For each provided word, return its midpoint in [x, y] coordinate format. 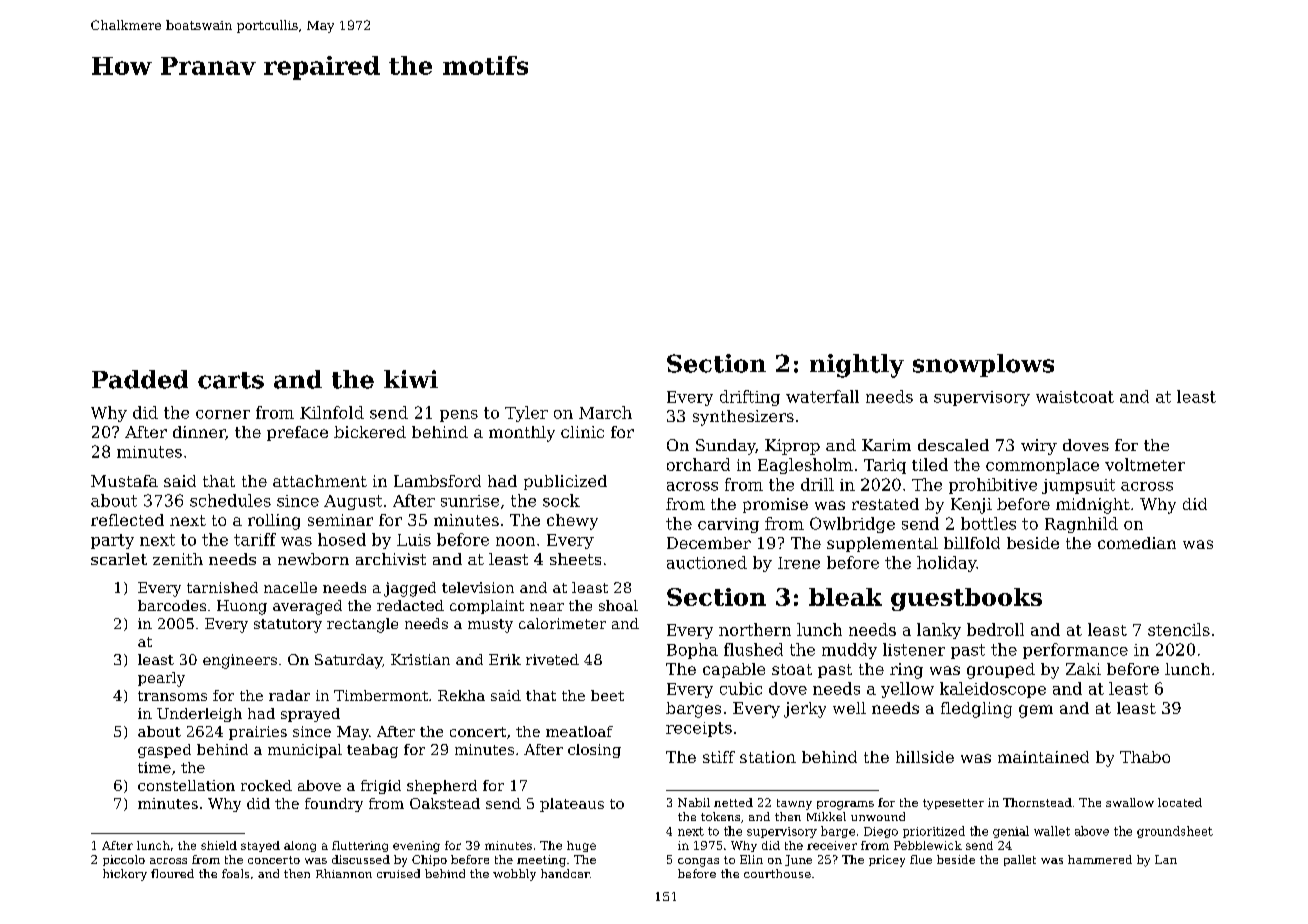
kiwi [411, 379]
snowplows [983, 365]
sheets [575, 559]
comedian [1137, 543]
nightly [857, 366]
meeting [541, 861]
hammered [1100, 859]
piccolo [124, 860]
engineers [240, 661]
